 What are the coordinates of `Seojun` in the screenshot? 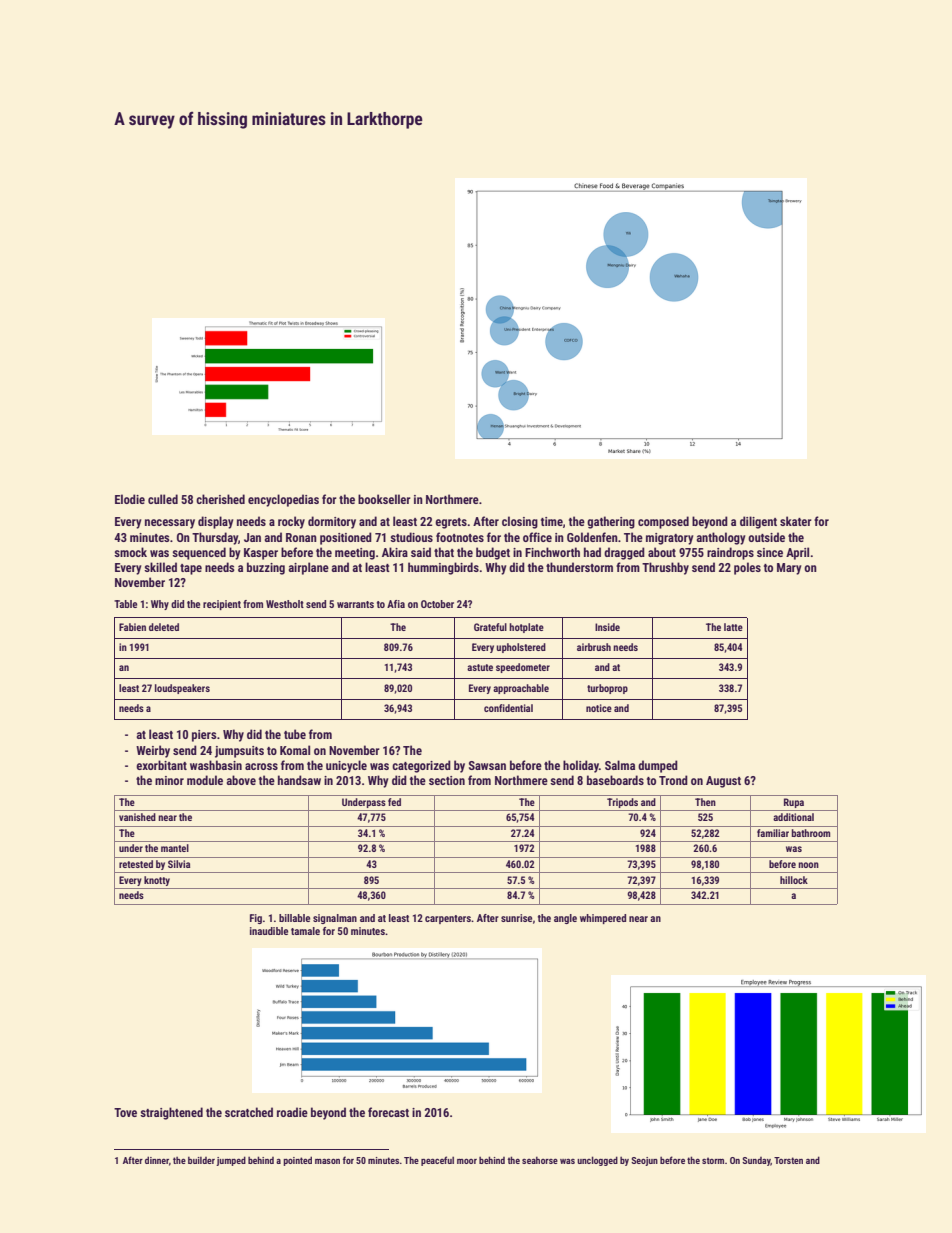 It's located at (644, 1161).
